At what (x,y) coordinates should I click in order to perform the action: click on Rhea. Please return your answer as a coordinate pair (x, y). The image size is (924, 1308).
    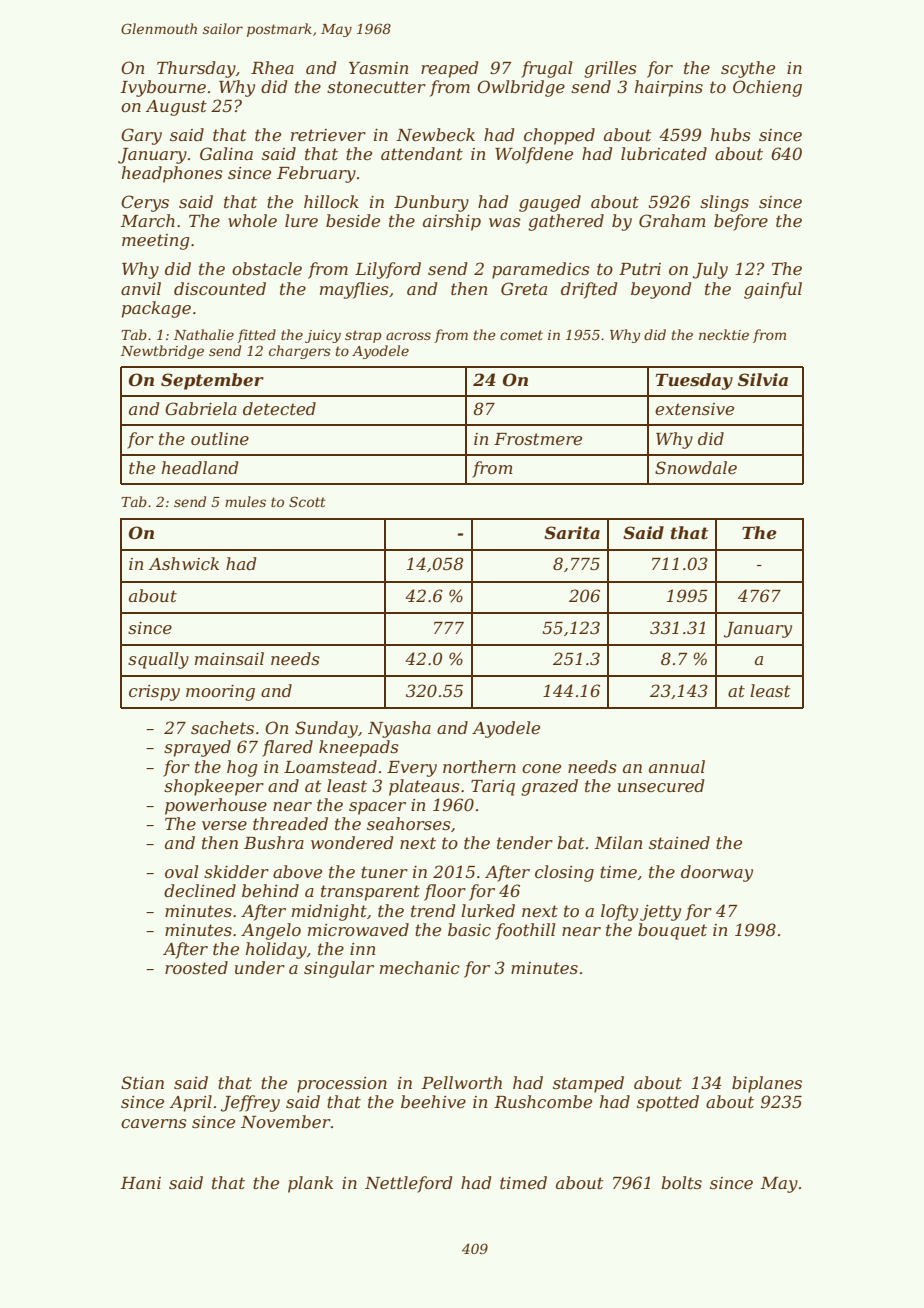
    Looking at the image, I should click on (272, 67).
